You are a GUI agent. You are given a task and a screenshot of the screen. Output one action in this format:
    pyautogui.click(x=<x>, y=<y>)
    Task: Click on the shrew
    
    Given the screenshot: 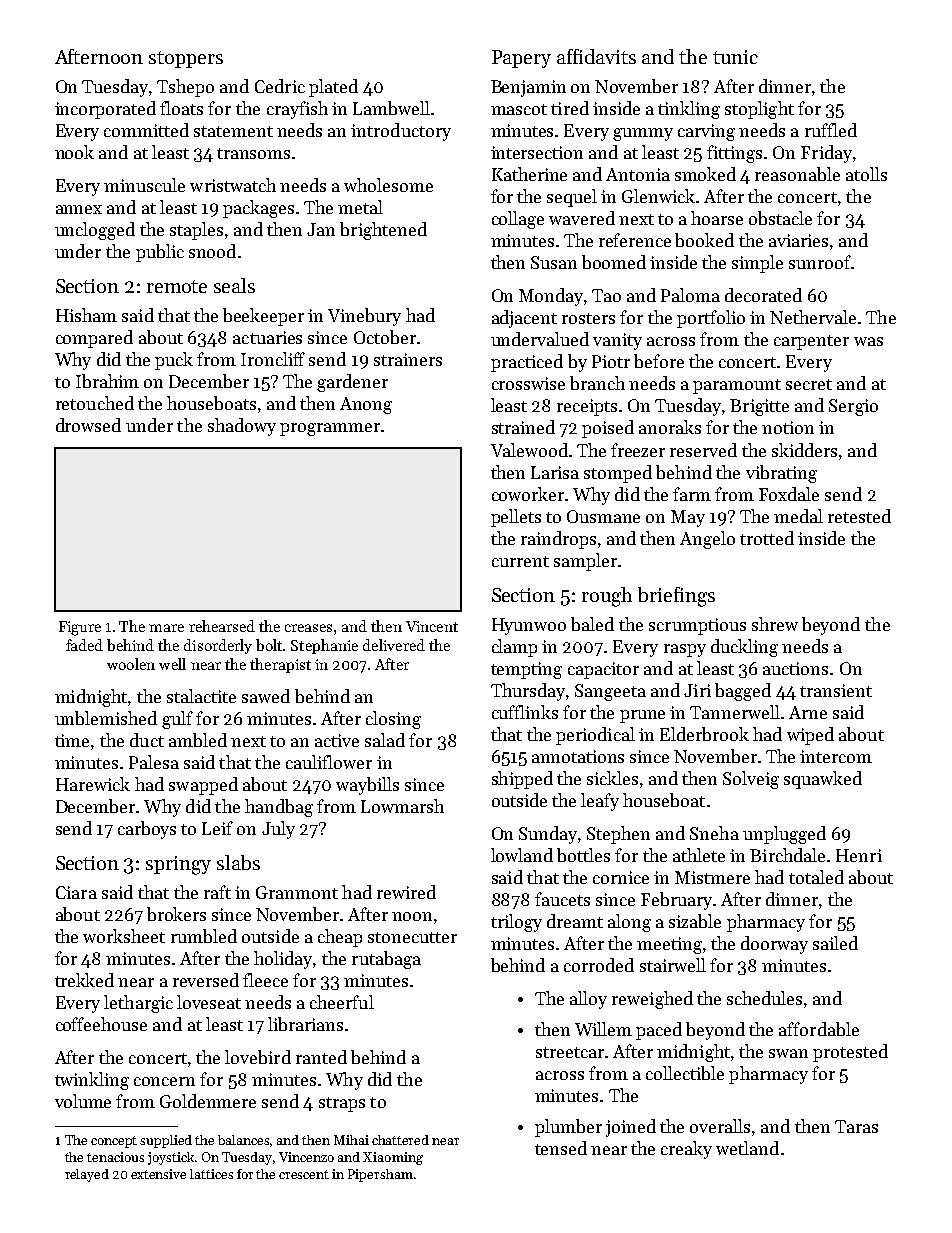 What is the action you would take?
    pyautogui.click(x=775, y=624)
